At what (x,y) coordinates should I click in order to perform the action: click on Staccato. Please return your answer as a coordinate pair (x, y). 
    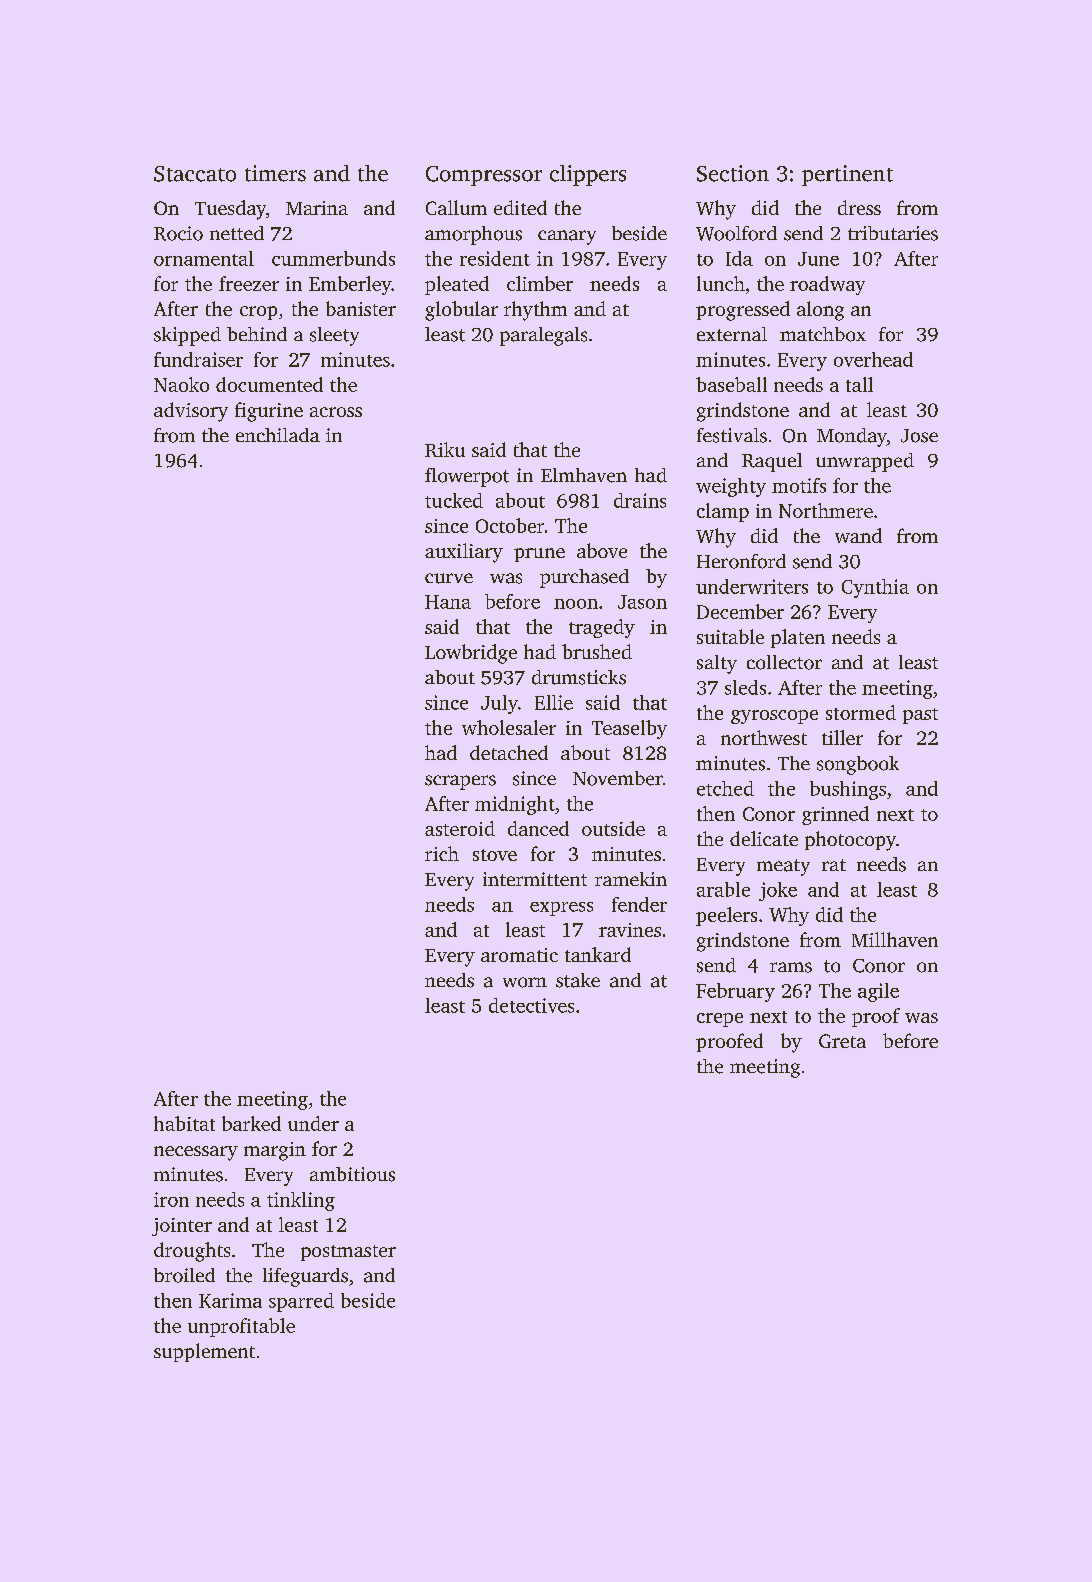
    Looking at the image, I should click on (195, 174).
